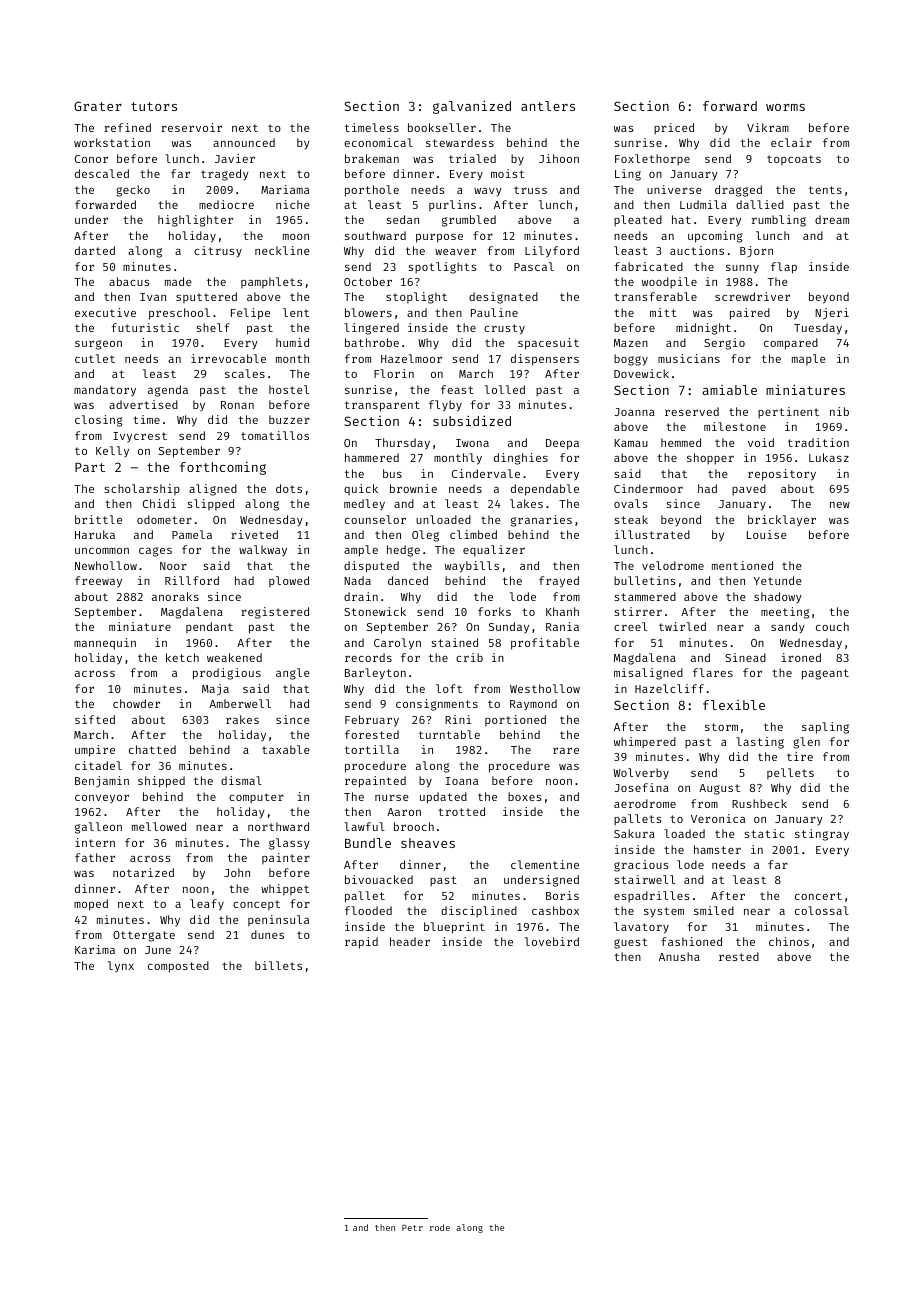 This page has width=924, height=1308. What do you see at coordinates (789, 941) in the page?
I see `chinos` at bounding box center [789, 941].
